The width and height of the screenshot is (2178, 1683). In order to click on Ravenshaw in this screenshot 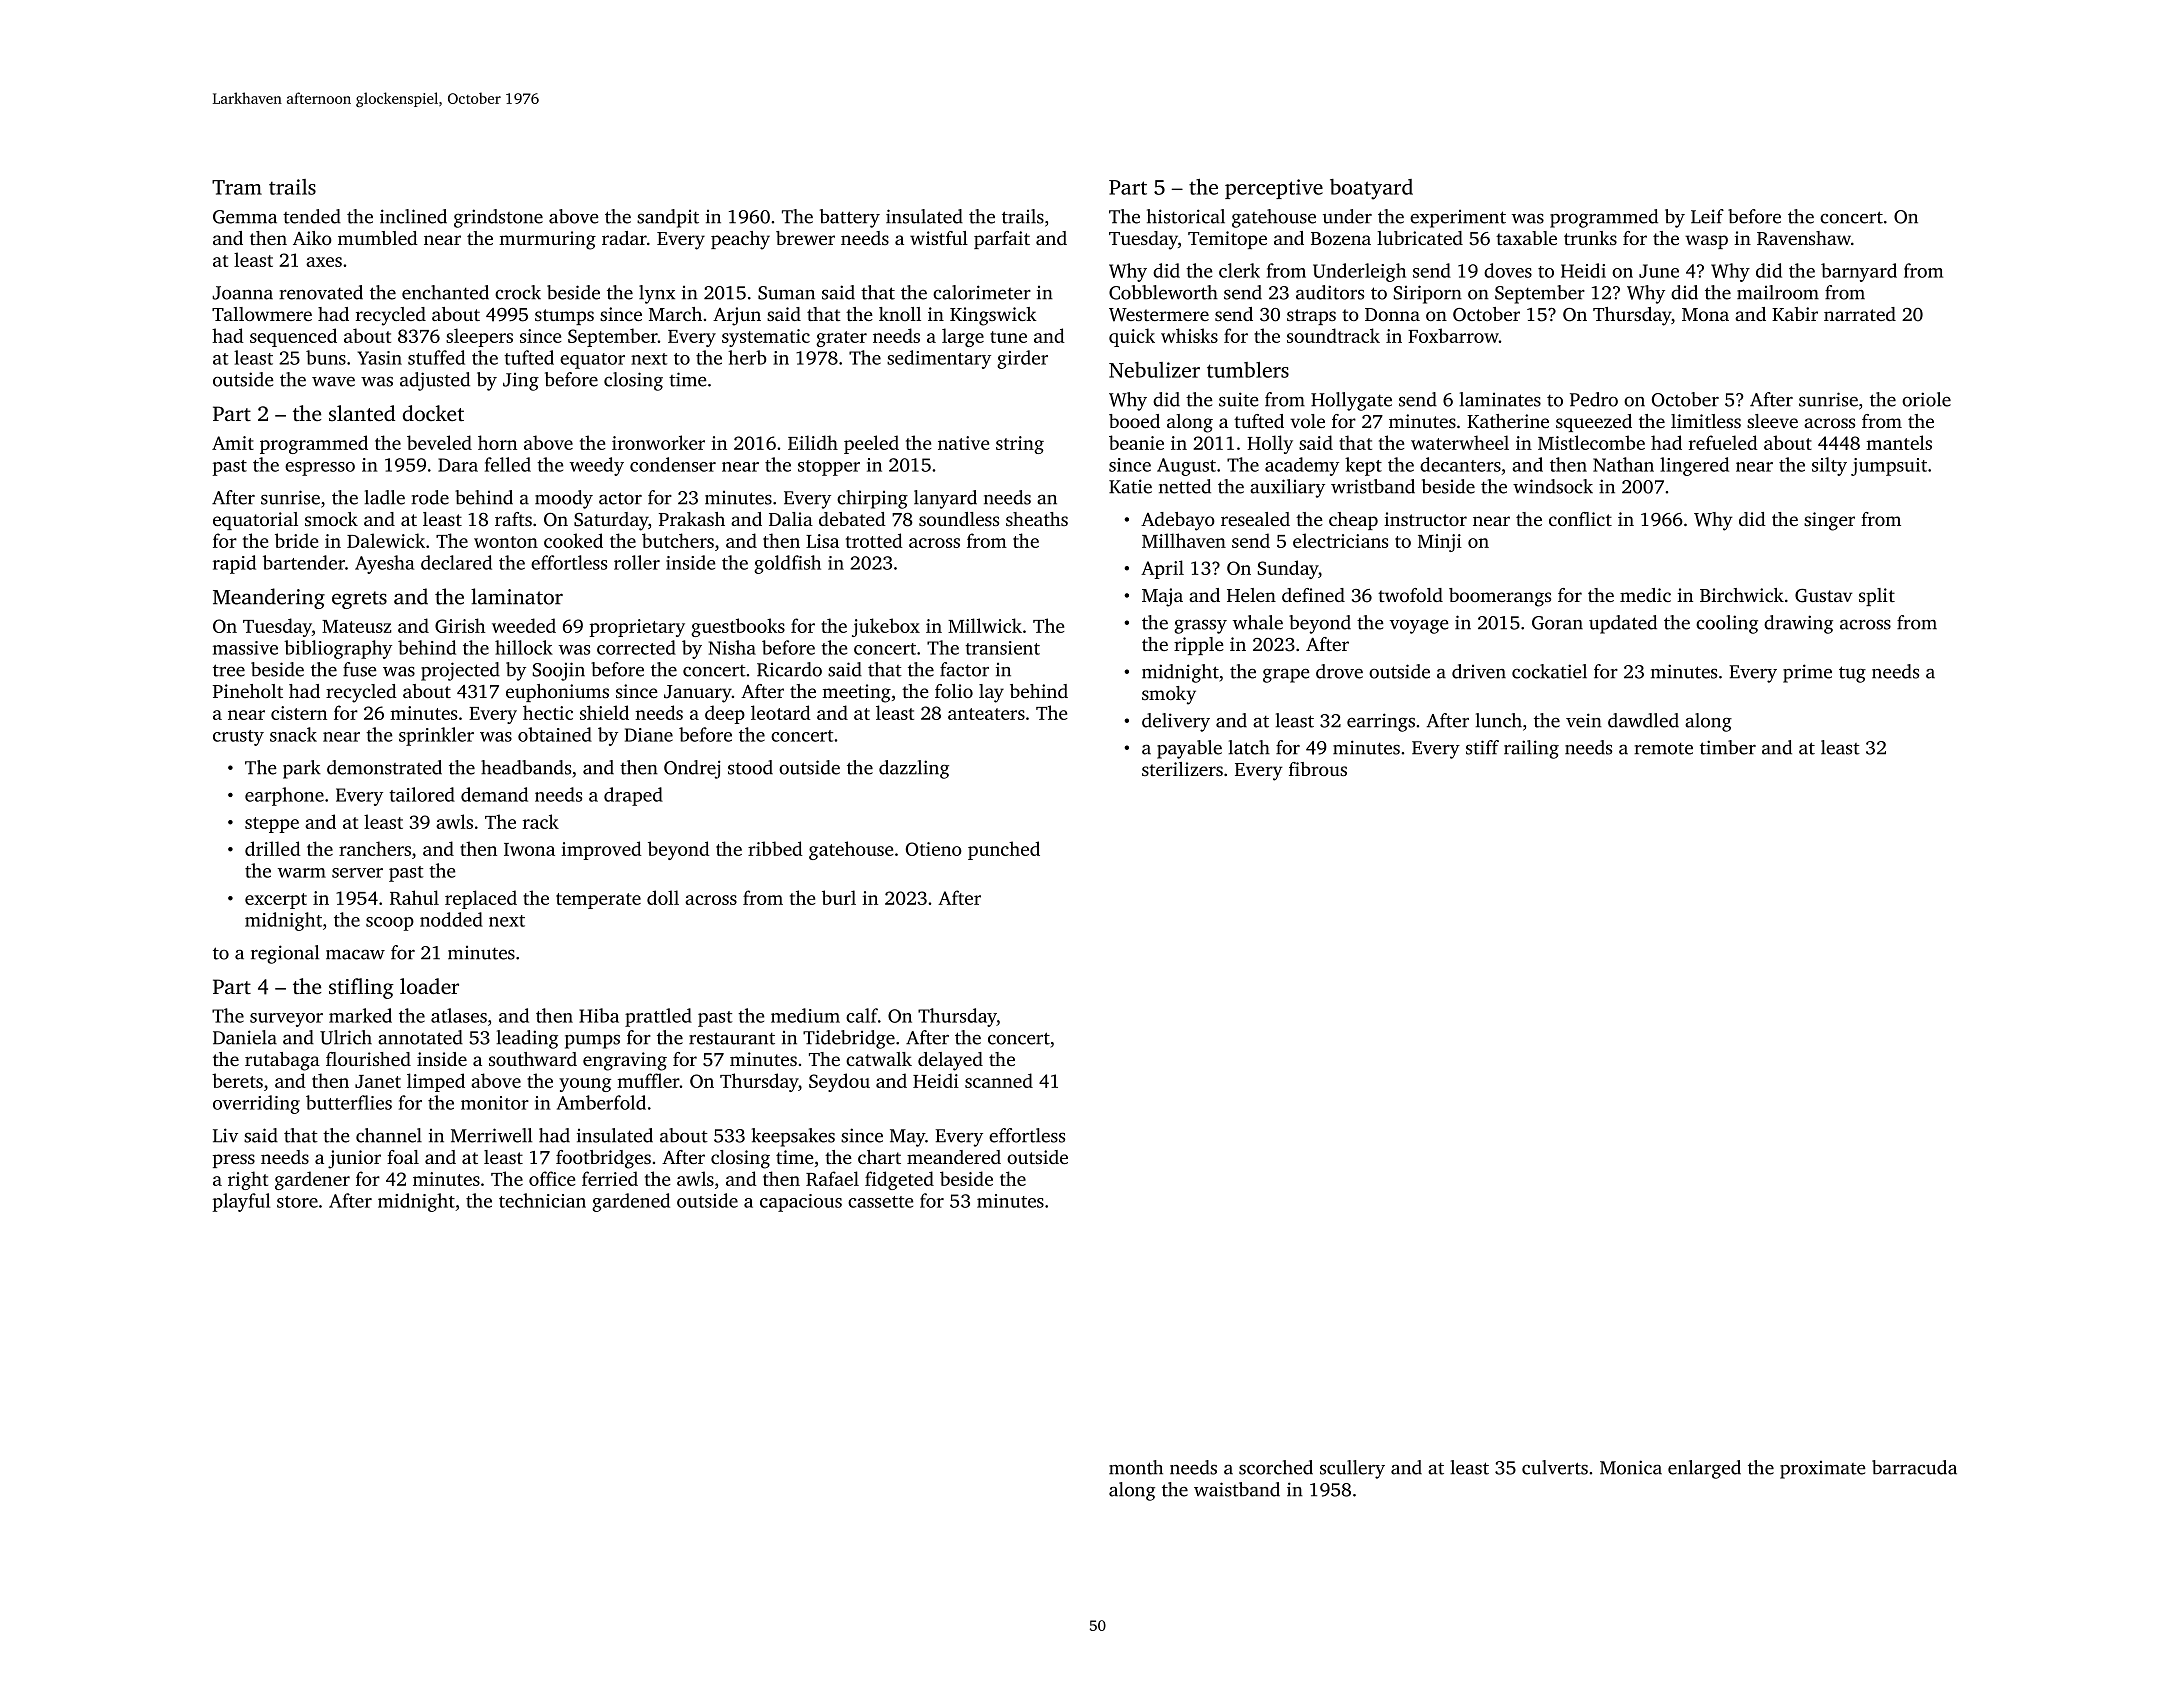, I will do `click(1804, 238)`.
